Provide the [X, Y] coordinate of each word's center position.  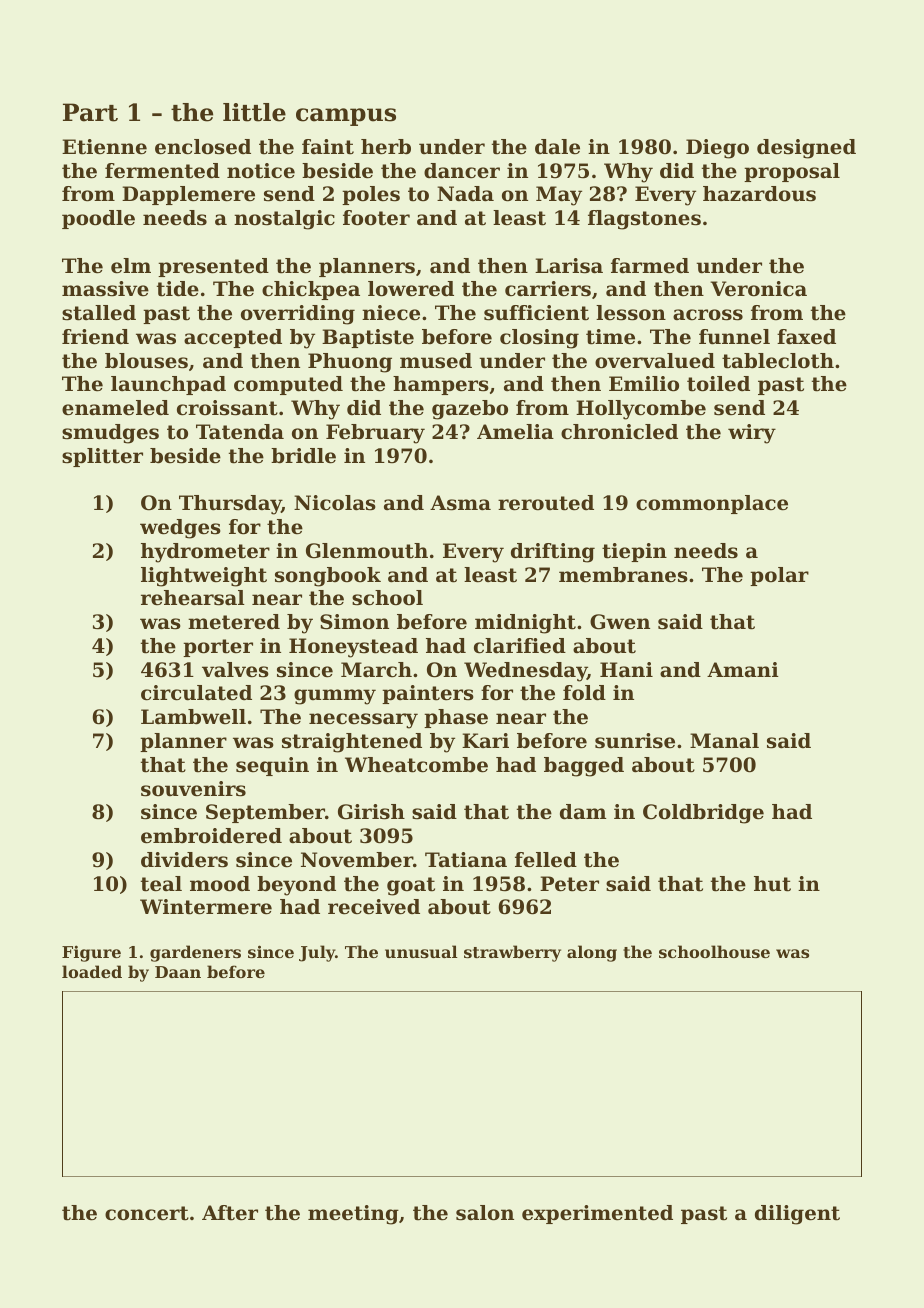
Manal [724, 740]
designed [806, 149]
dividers [184, 860]
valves [235, 670]
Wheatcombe [416, 765]
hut [772, 884]
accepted [233, 338]
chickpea [311, 290]
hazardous [759, 194]
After [230, 1213]
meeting [353, 1215]
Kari [485, 740]
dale [557, 147]
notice [261, 171]
